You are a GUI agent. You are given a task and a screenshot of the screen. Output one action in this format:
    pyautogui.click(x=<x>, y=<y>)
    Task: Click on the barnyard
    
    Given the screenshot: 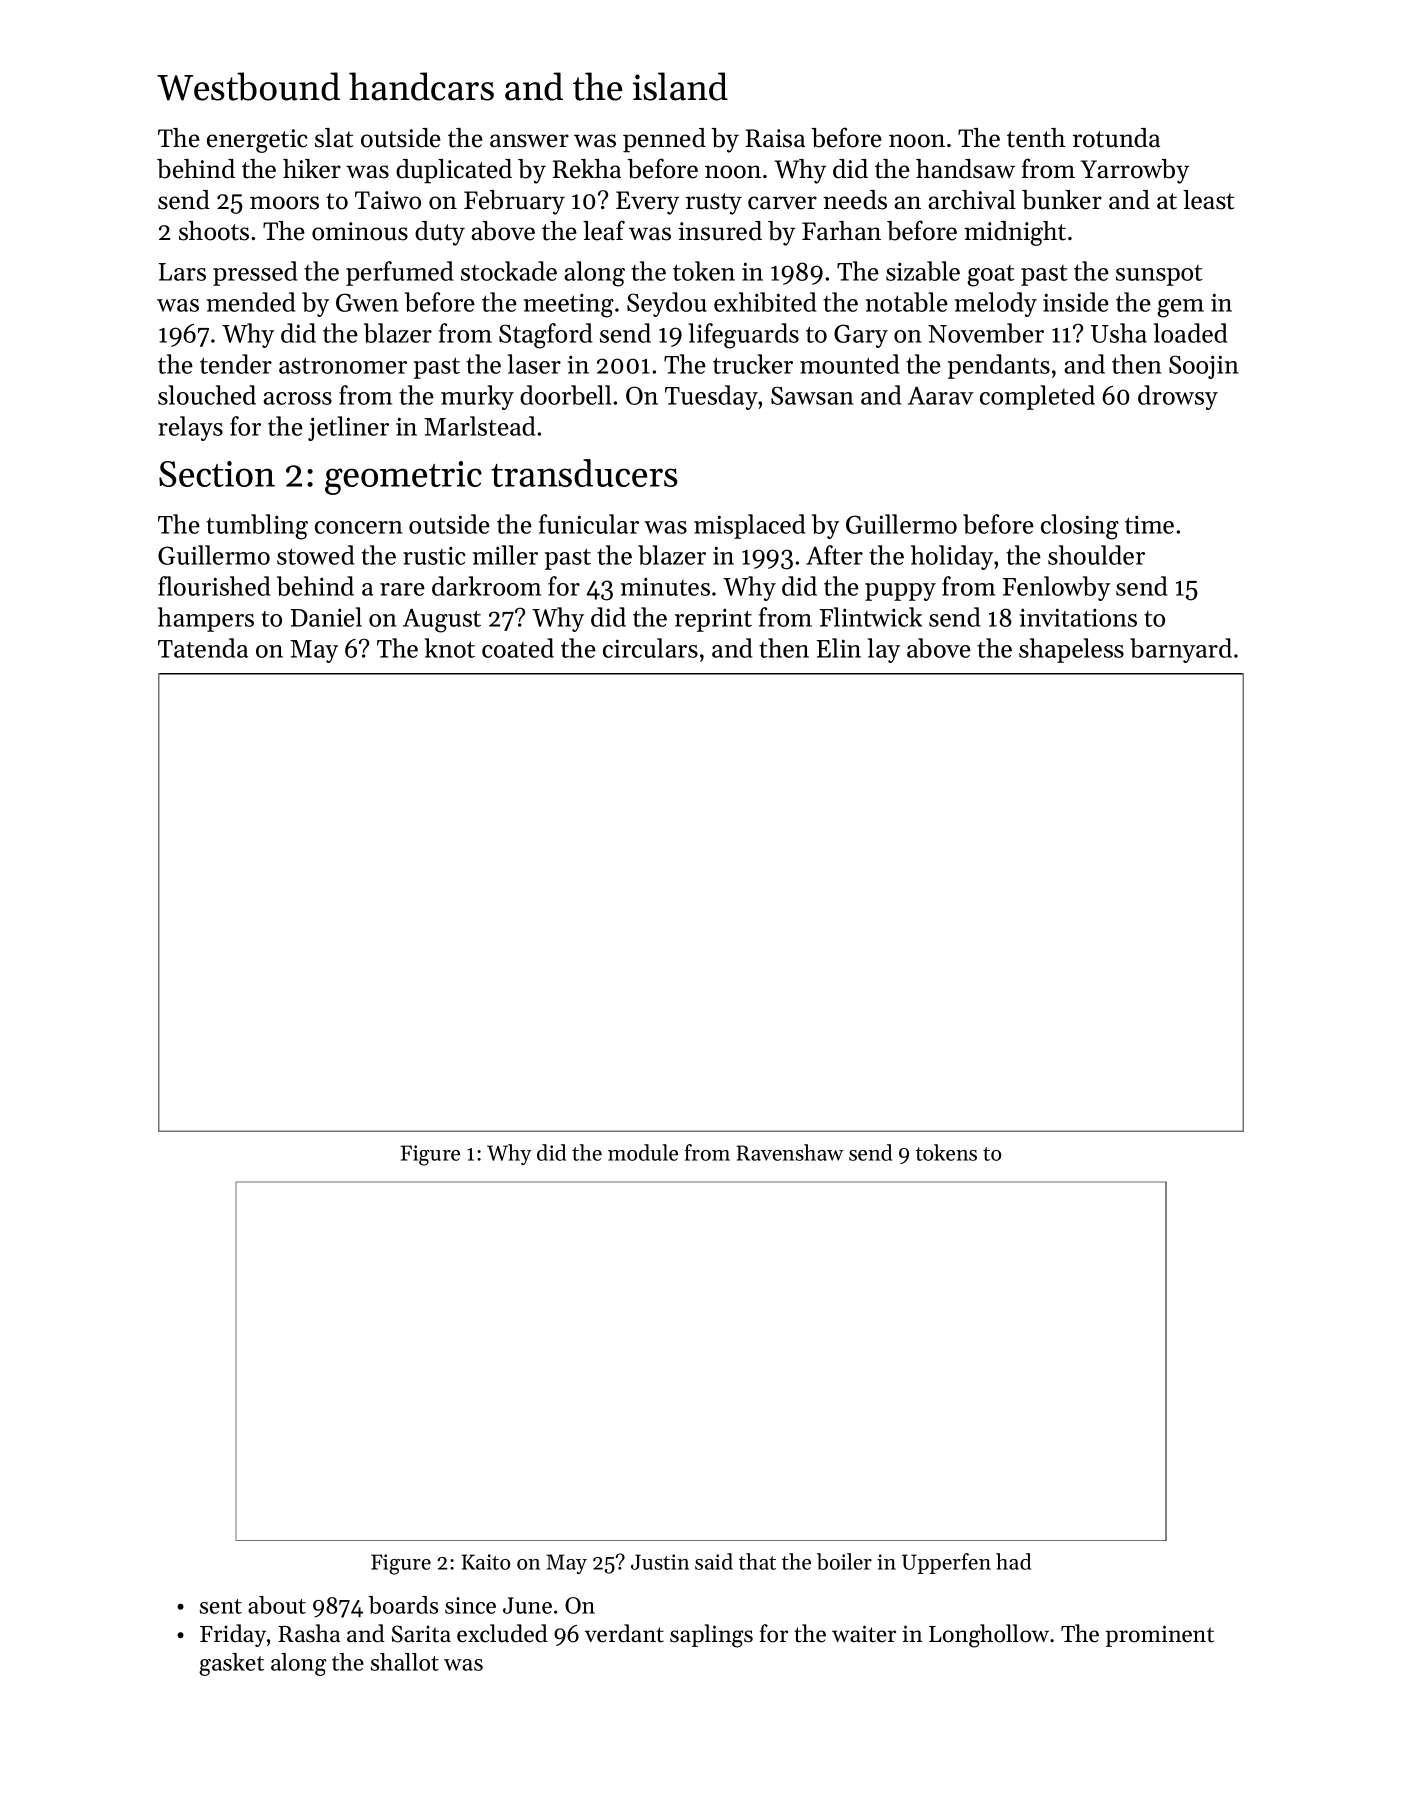 What is the action you would take?
    pyautogui.click(x=1181, y=650)
